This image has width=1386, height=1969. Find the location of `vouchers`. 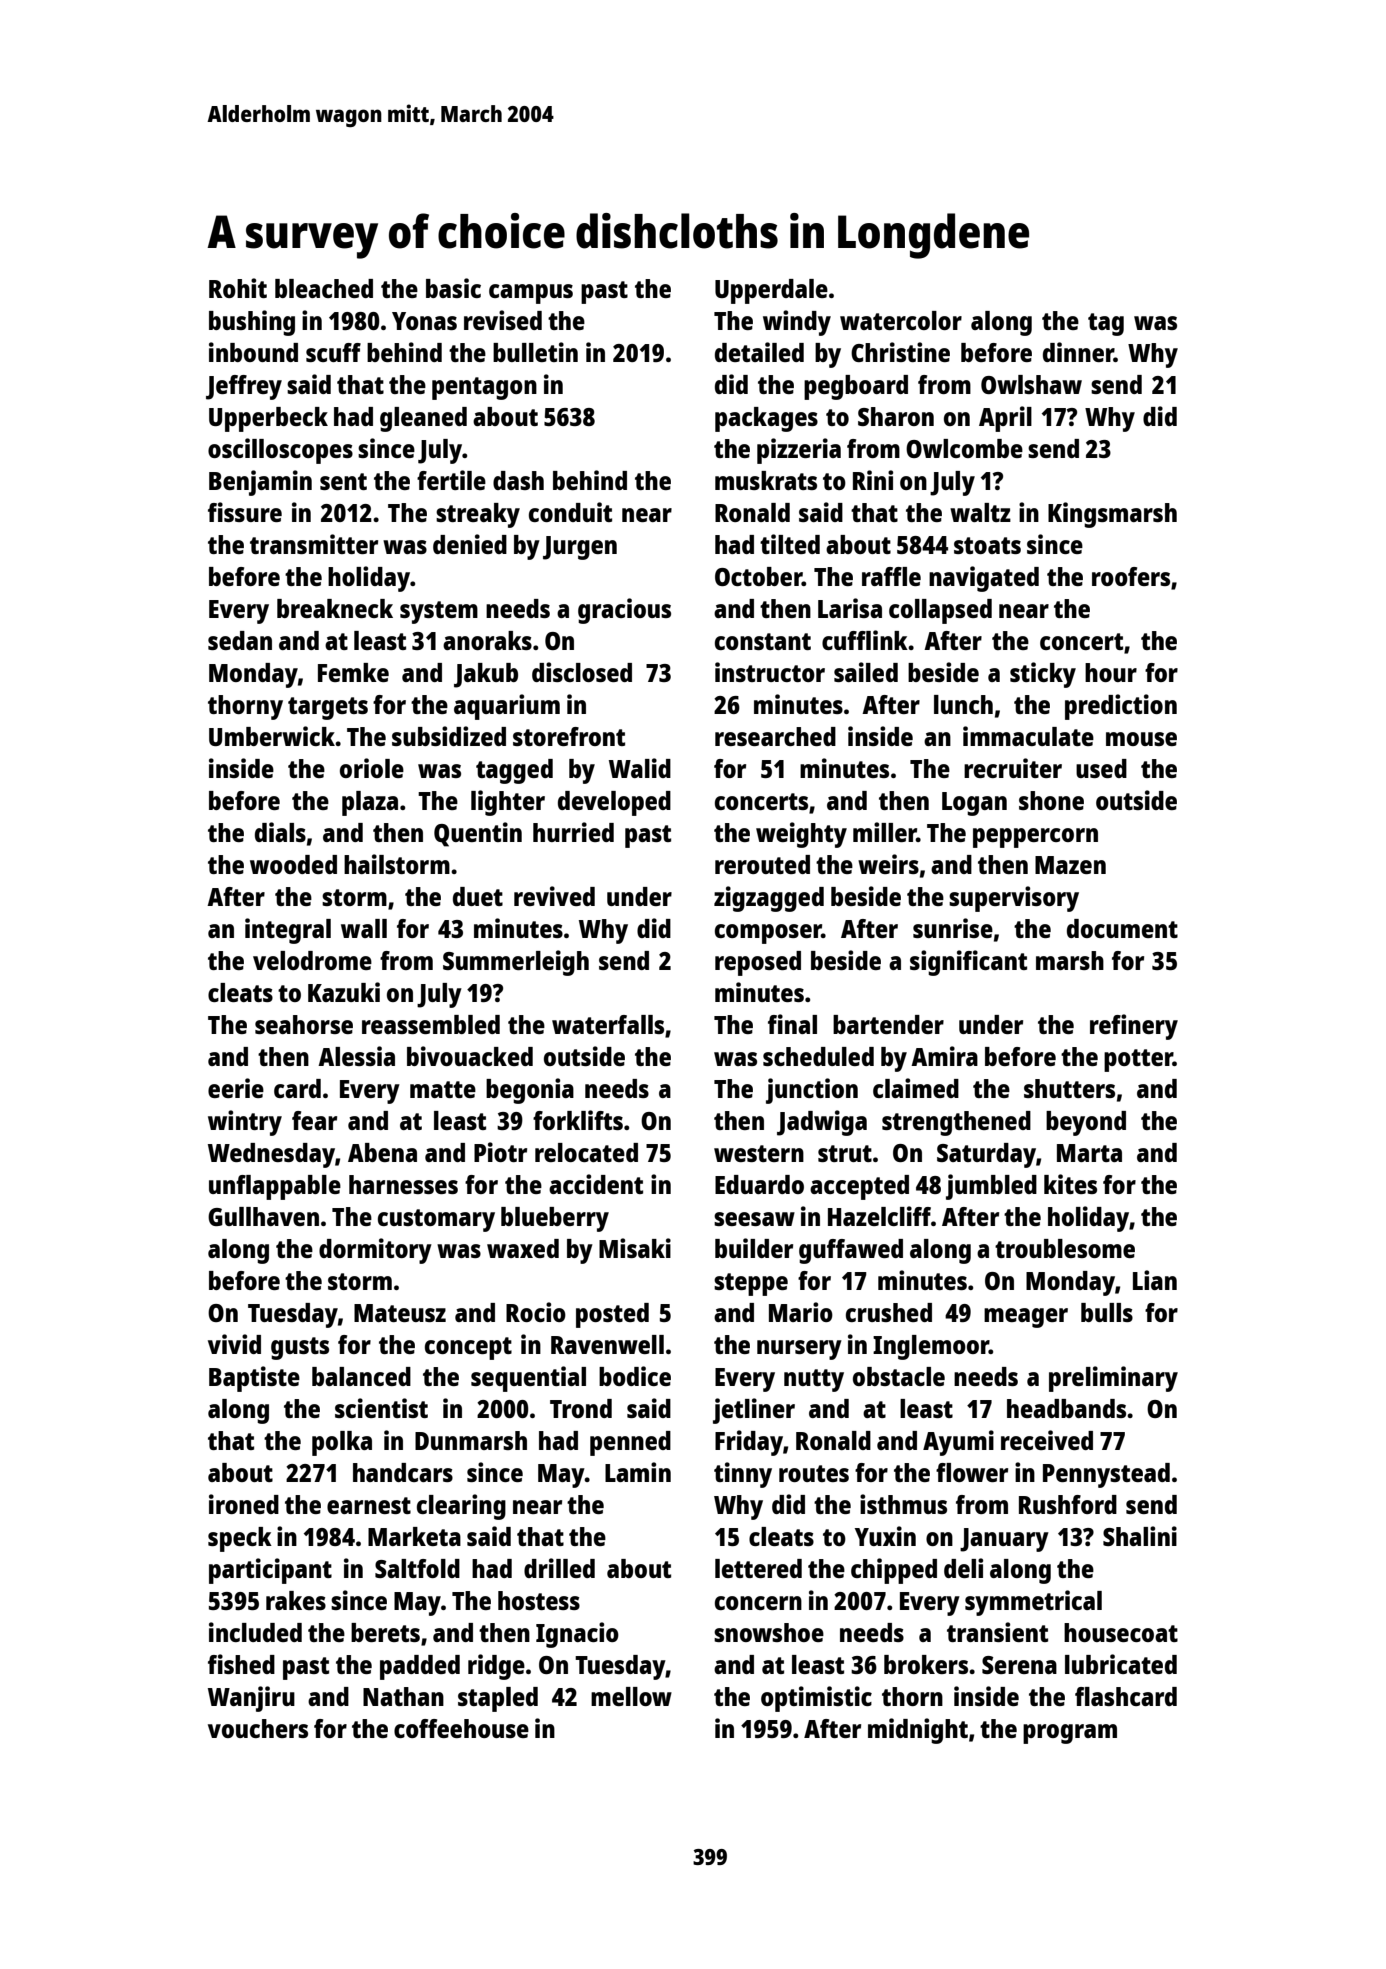

vouchers is located at coordinates (258, 1728).
